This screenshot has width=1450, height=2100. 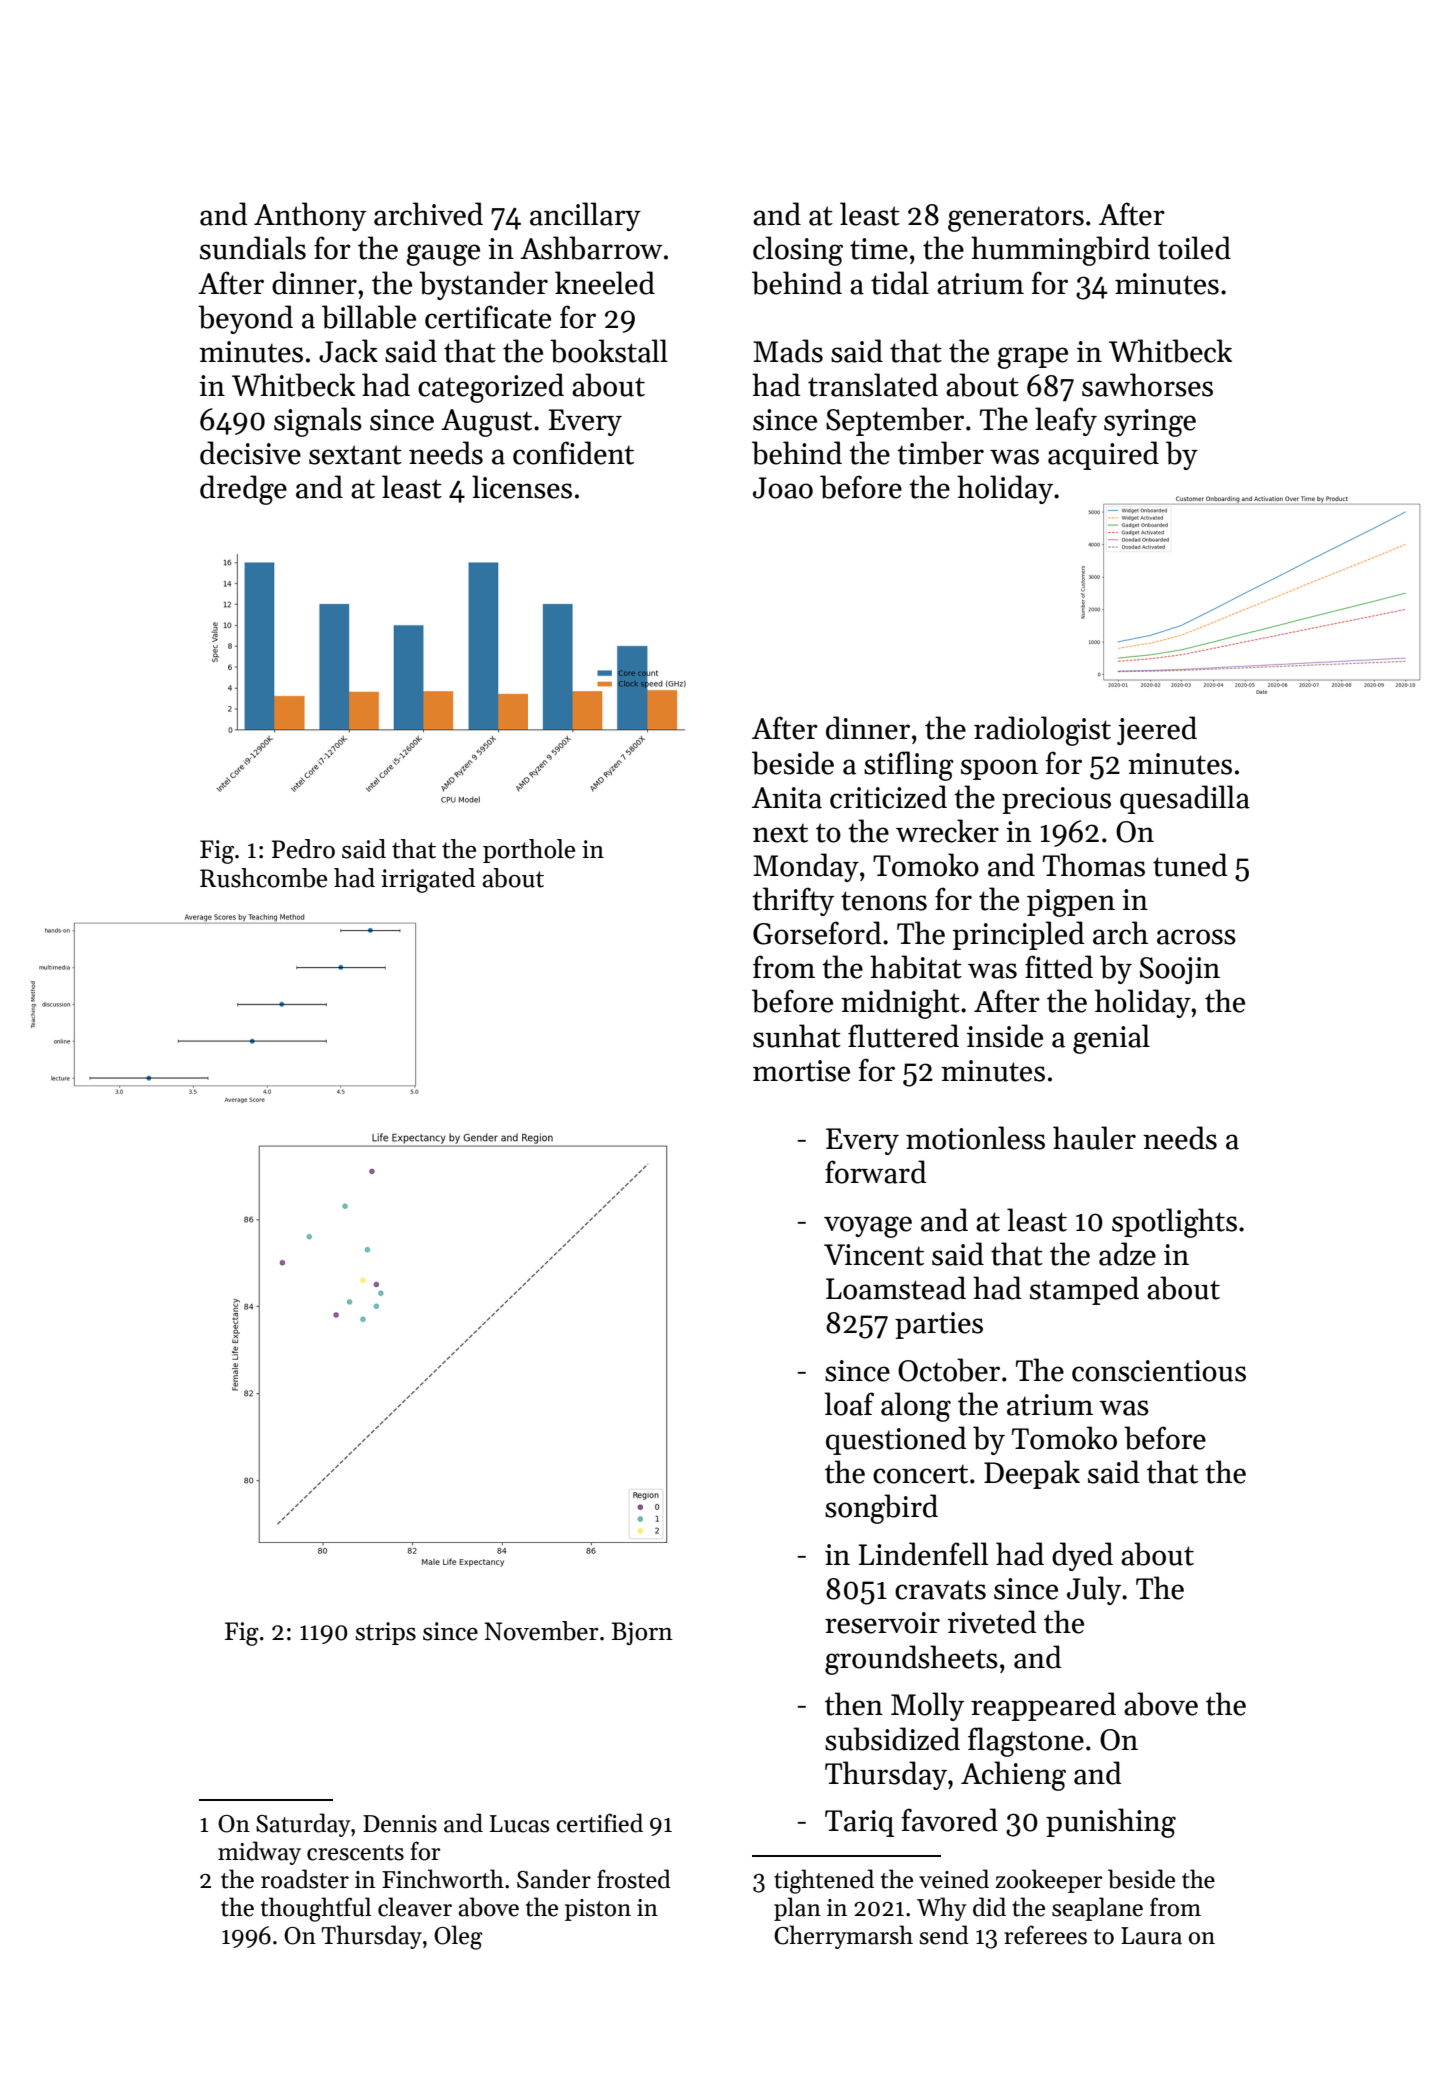 I want to click on Bjorn, so click(x=642, y=1633).
